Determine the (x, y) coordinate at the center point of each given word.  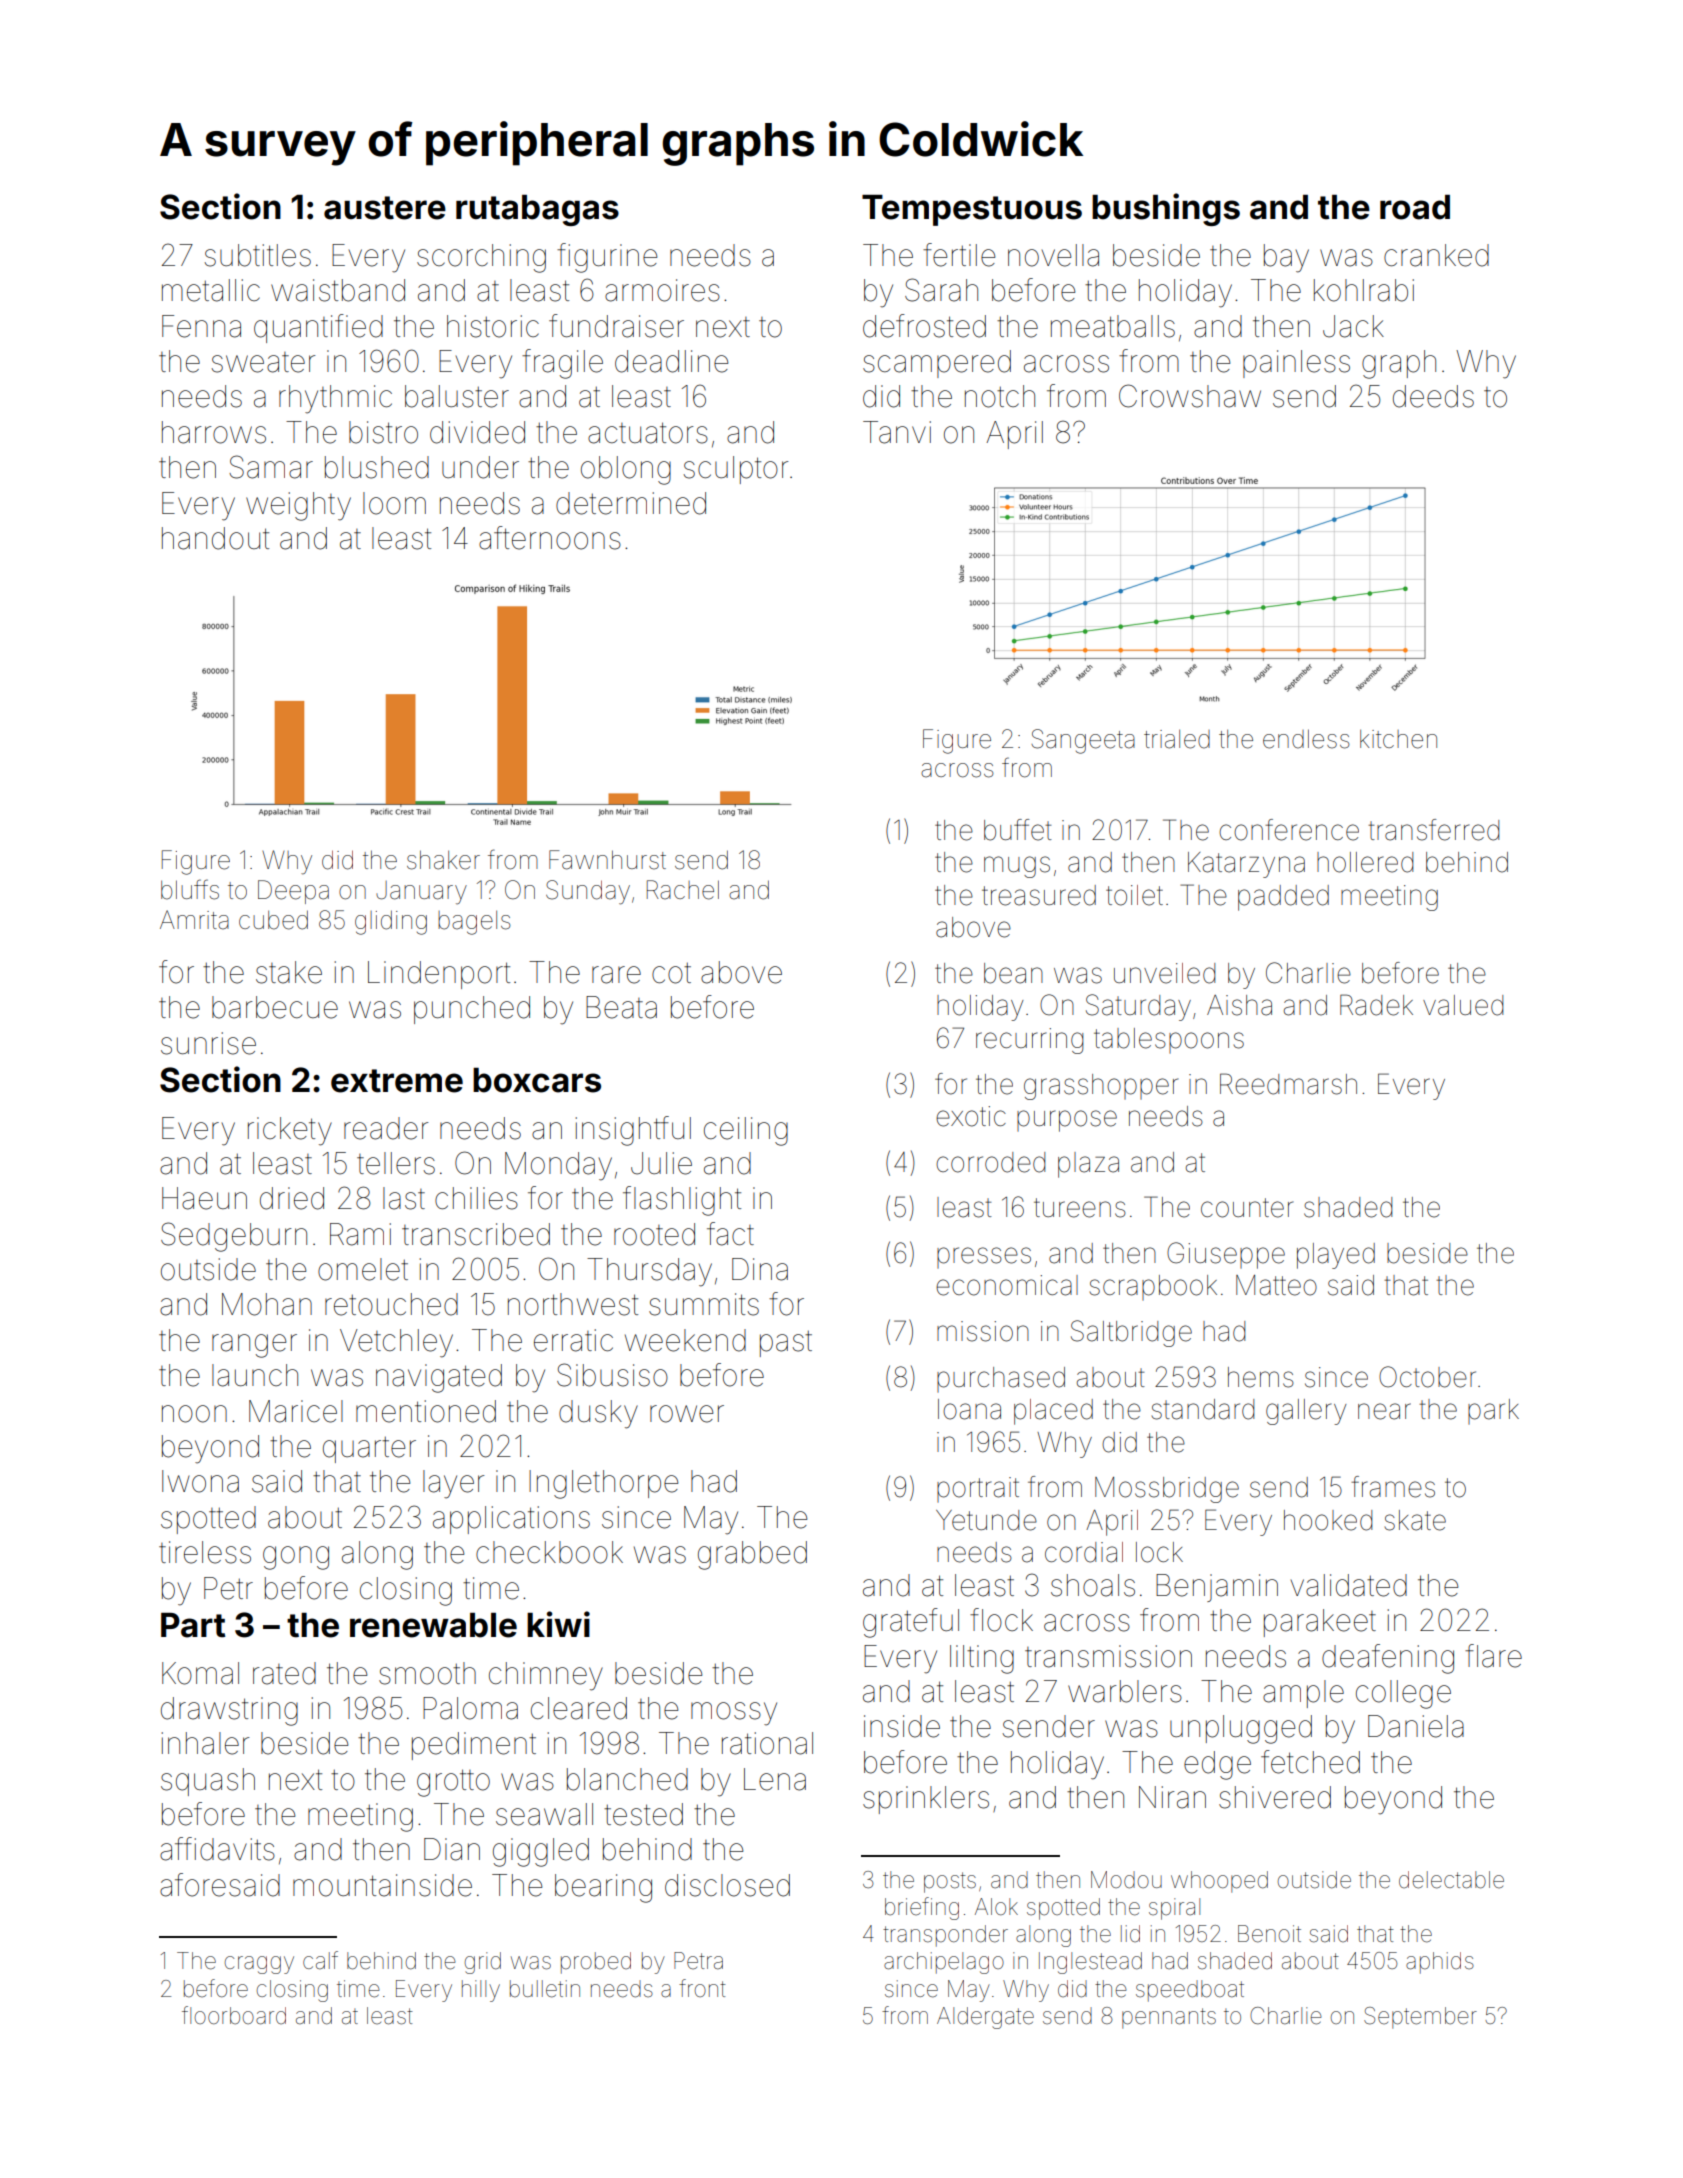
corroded (990, 1162)
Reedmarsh (1288, 1084)
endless (1306, 739)
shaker (443, 860)
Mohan (267, 1304)
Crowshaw (1190, 396)
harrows (214, 432)
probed (596, 1963)
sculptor (736, 470)
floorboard (234, 2015)
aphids (1440, 1963)
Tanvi (897, 432)
